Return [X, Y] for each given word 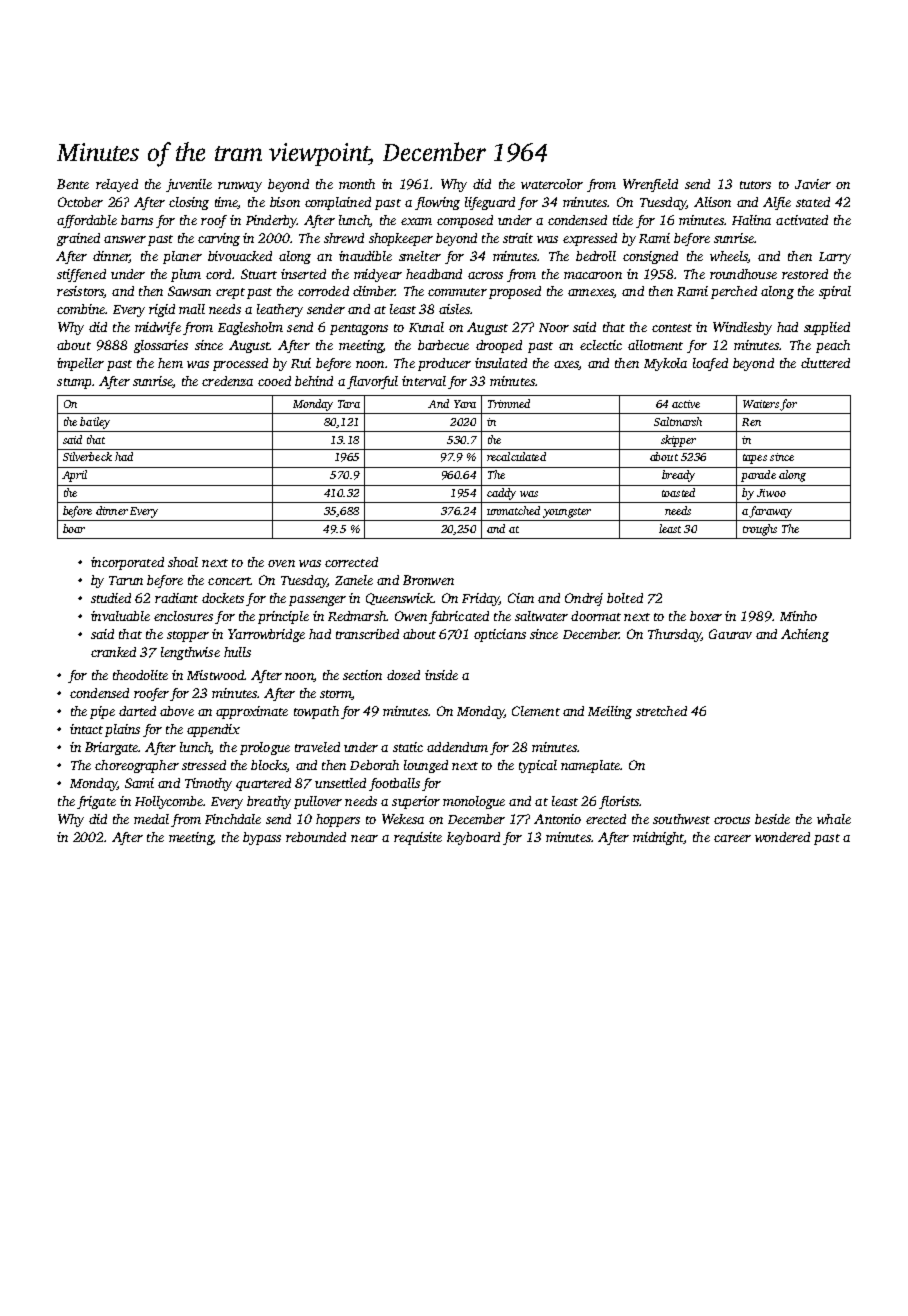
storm [336, 695]
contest [672, 328]
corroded [323, 291]
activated [802, 220]
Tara [349, 404]
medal [151, 819]
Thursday [674, 635]
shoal [183, 562]
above [177, 711]
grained [78, 239]
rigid [162, 310]
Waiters [761, 404]
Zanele [354, 580]
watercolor [552, 184]
